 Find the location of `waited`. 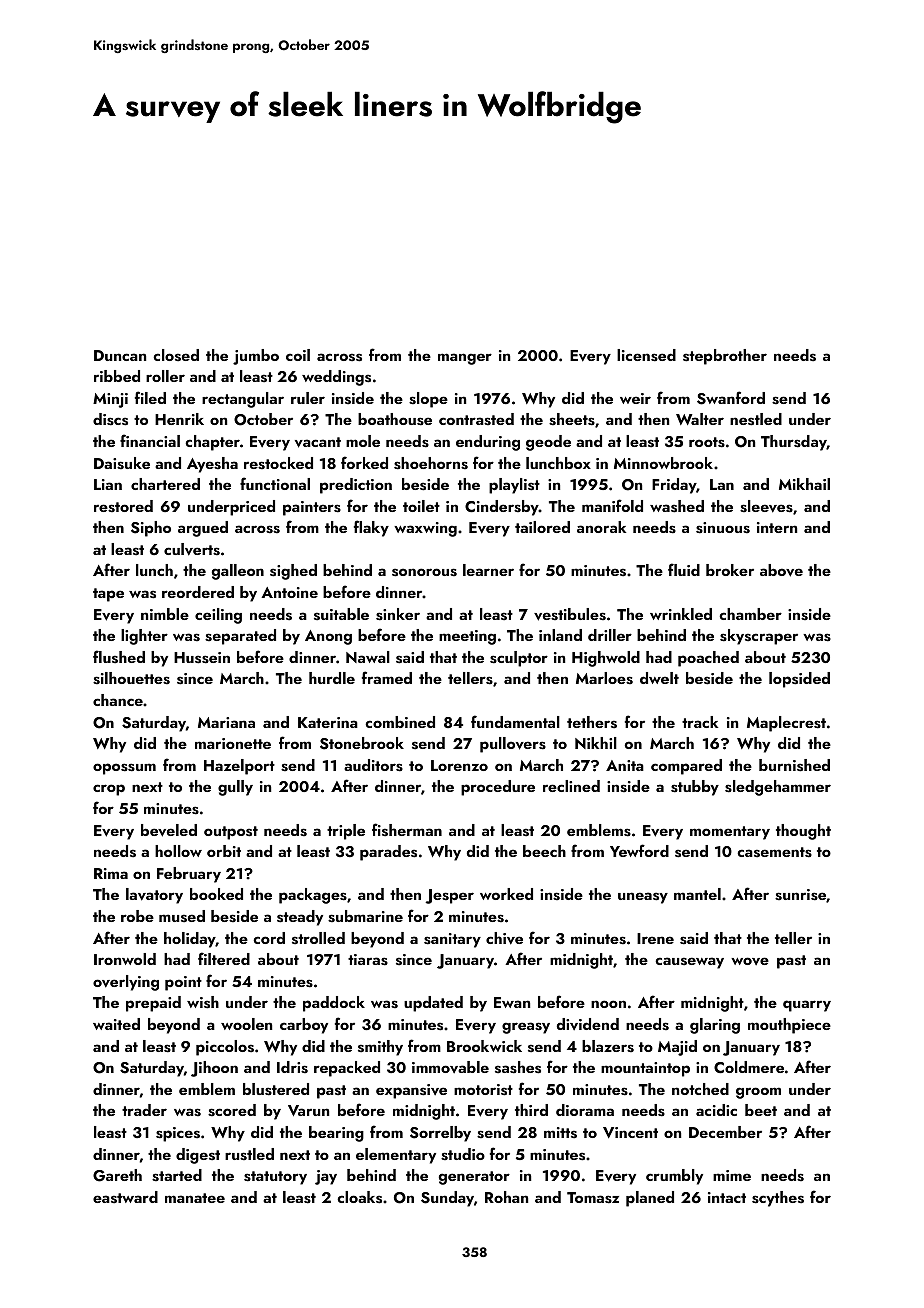

waited is located at coordinates (116, 1024).
